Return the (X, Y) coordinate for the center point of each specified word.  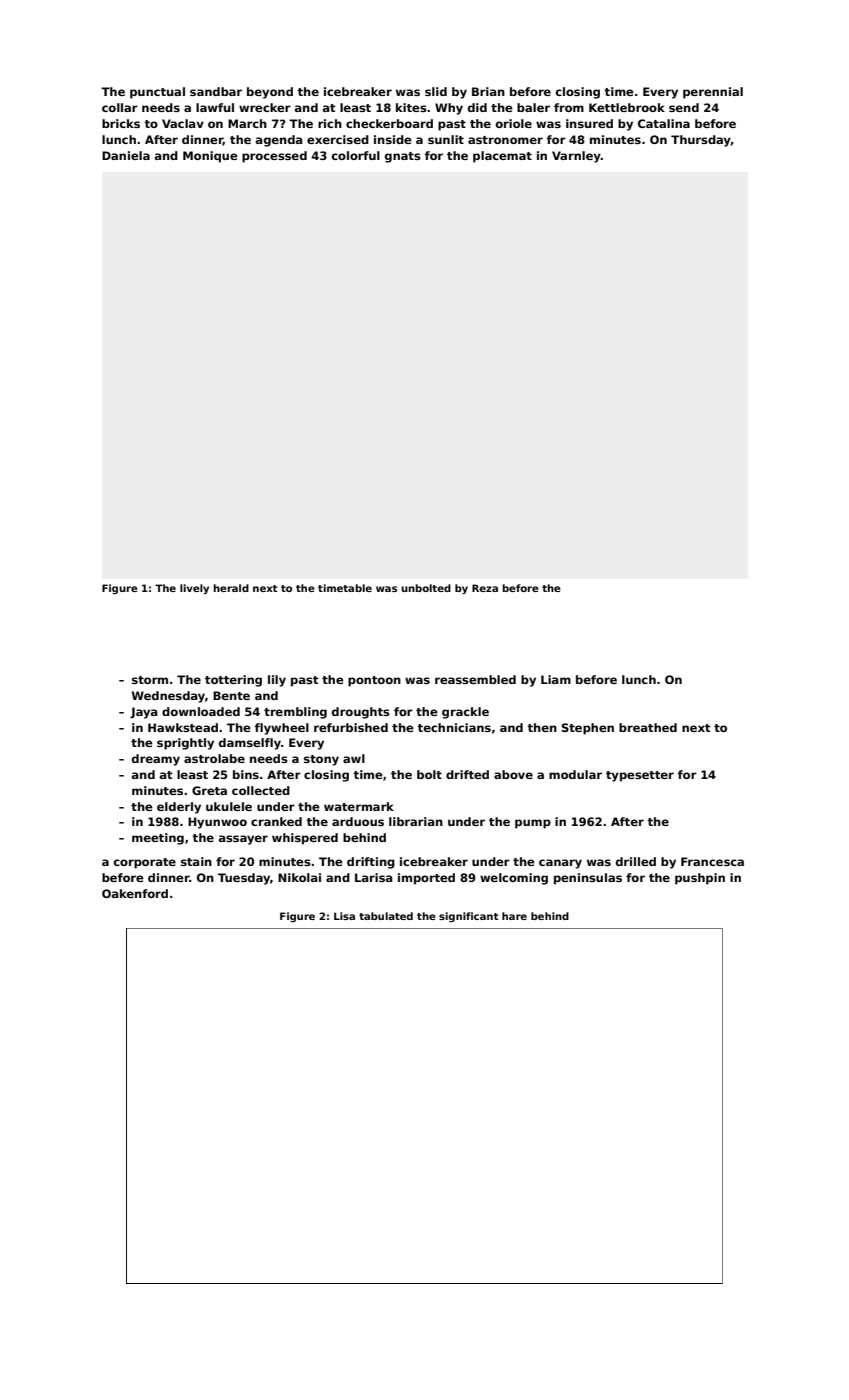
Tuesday (244, 879)
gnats (403, 157)
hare (514, 916)
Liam (556, 679)
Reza (485, 588)
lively (194, 589)
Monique (210, 157)
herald (231, 588)
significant (468, 917)
